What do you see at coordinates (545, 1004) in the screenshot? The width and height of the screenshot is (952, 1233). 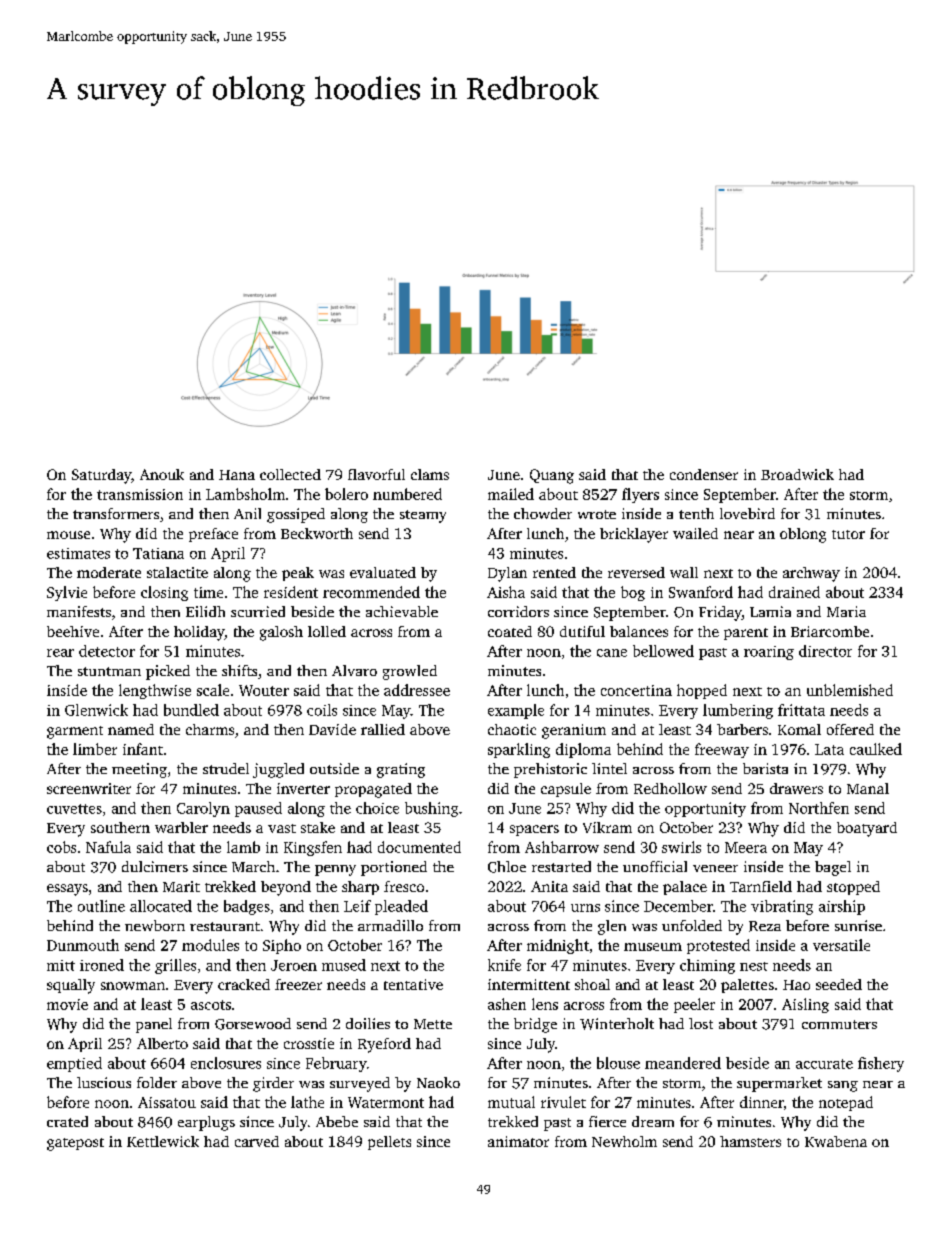 I see `lens` at bounding box center [545, 1004].
